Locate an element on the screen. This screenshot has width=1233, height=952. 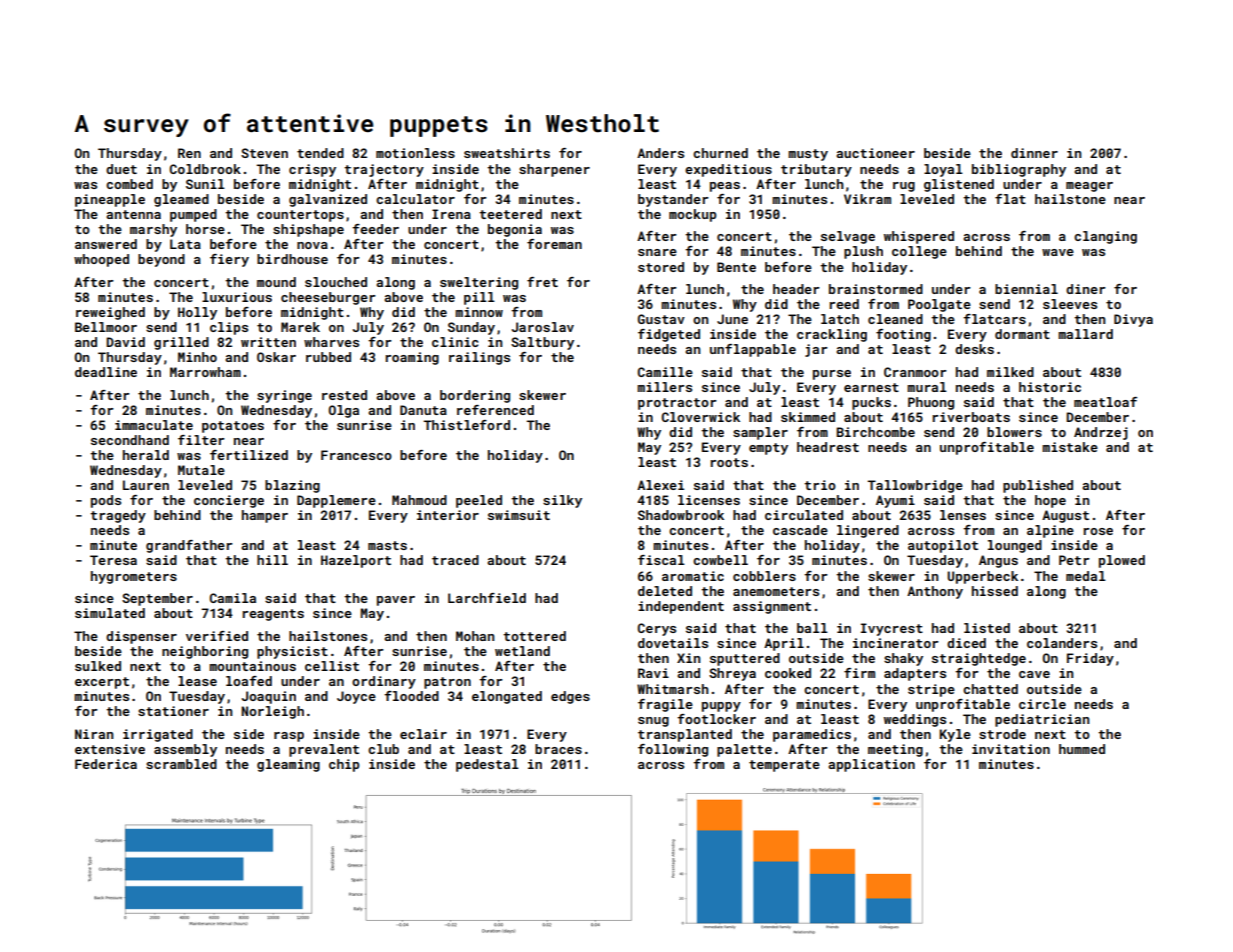
silky is located at coordinates (562, 501).
